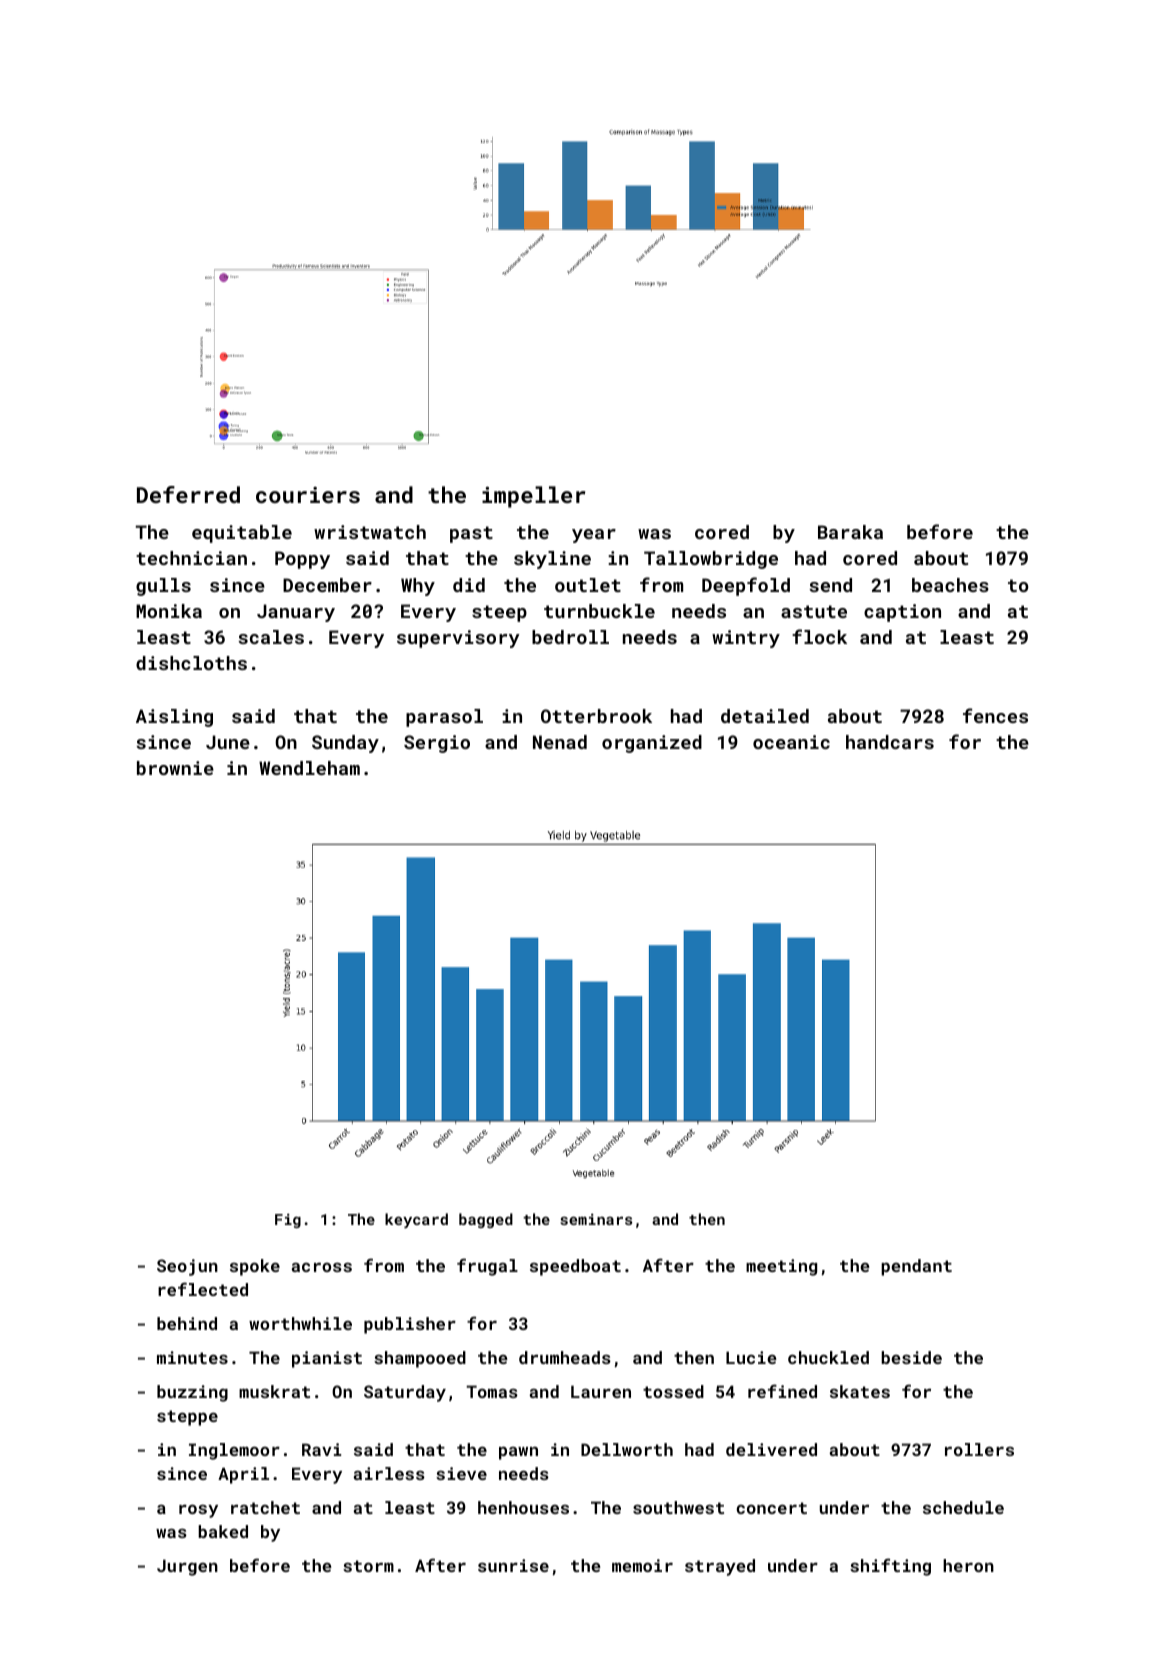 The height and width of the screenshot is (1654, 1165). I want to click on did, so click(469, 585).
